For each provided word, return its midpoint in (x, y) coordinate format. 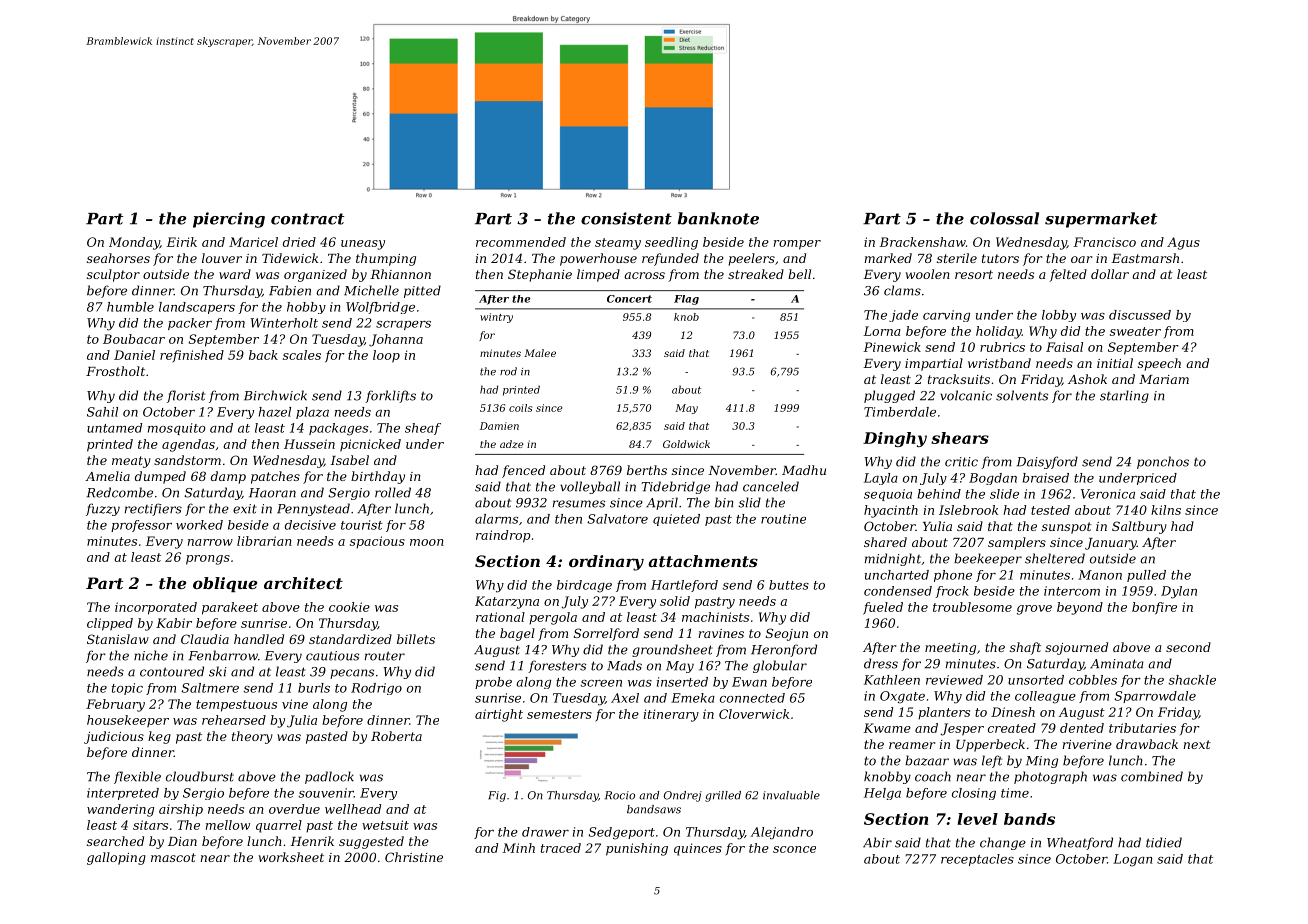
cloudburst (200, 776)
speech (1159, 364)
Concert (629, 299)
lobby (1059, 316)
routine (783, 519)
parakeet (230, 608)
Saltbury (1139, 527)
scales (302, 355)
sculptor (113, 275)
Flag (686, 300)
